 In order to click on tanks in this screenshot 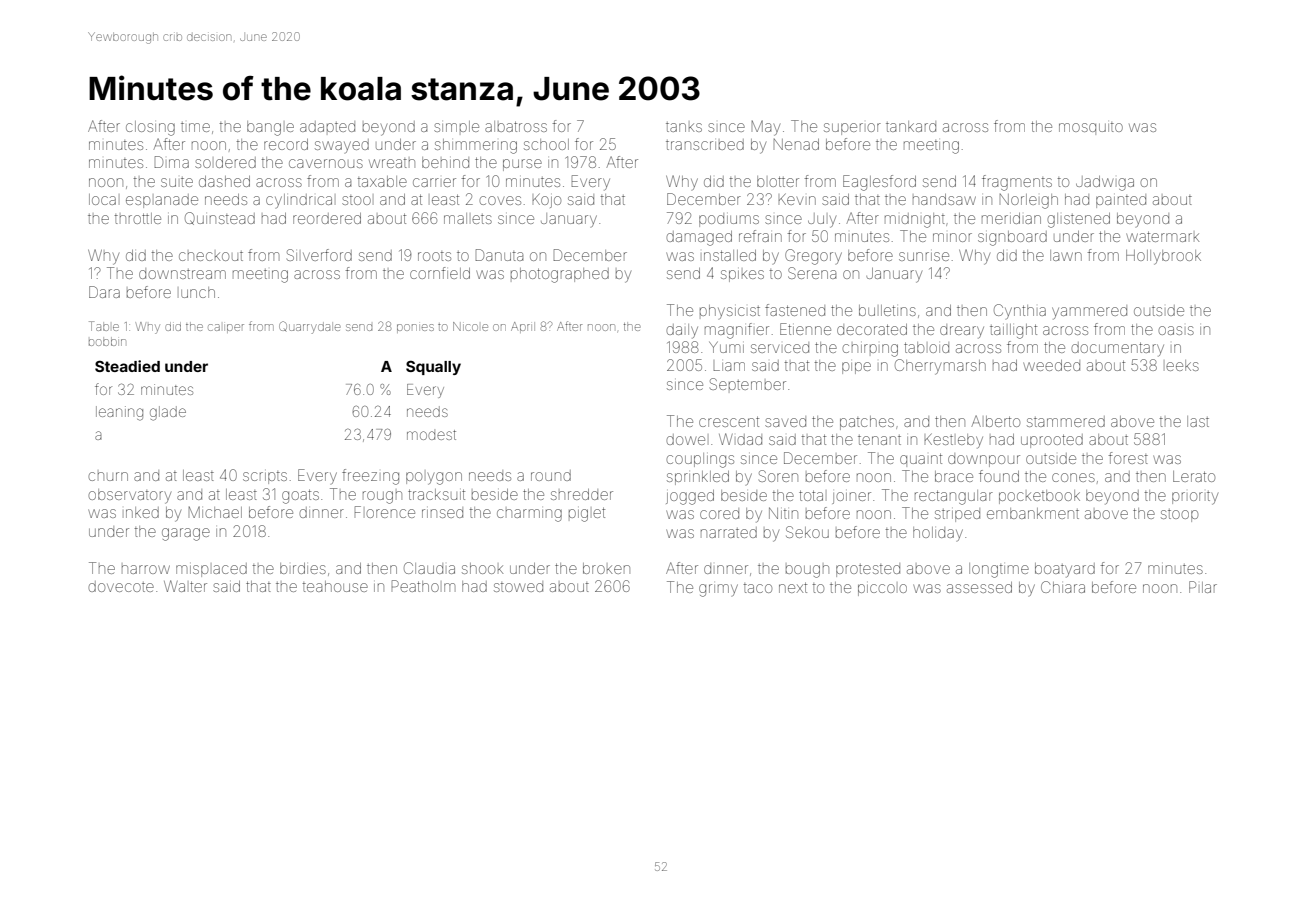, I will do `click(684, 127)`.
